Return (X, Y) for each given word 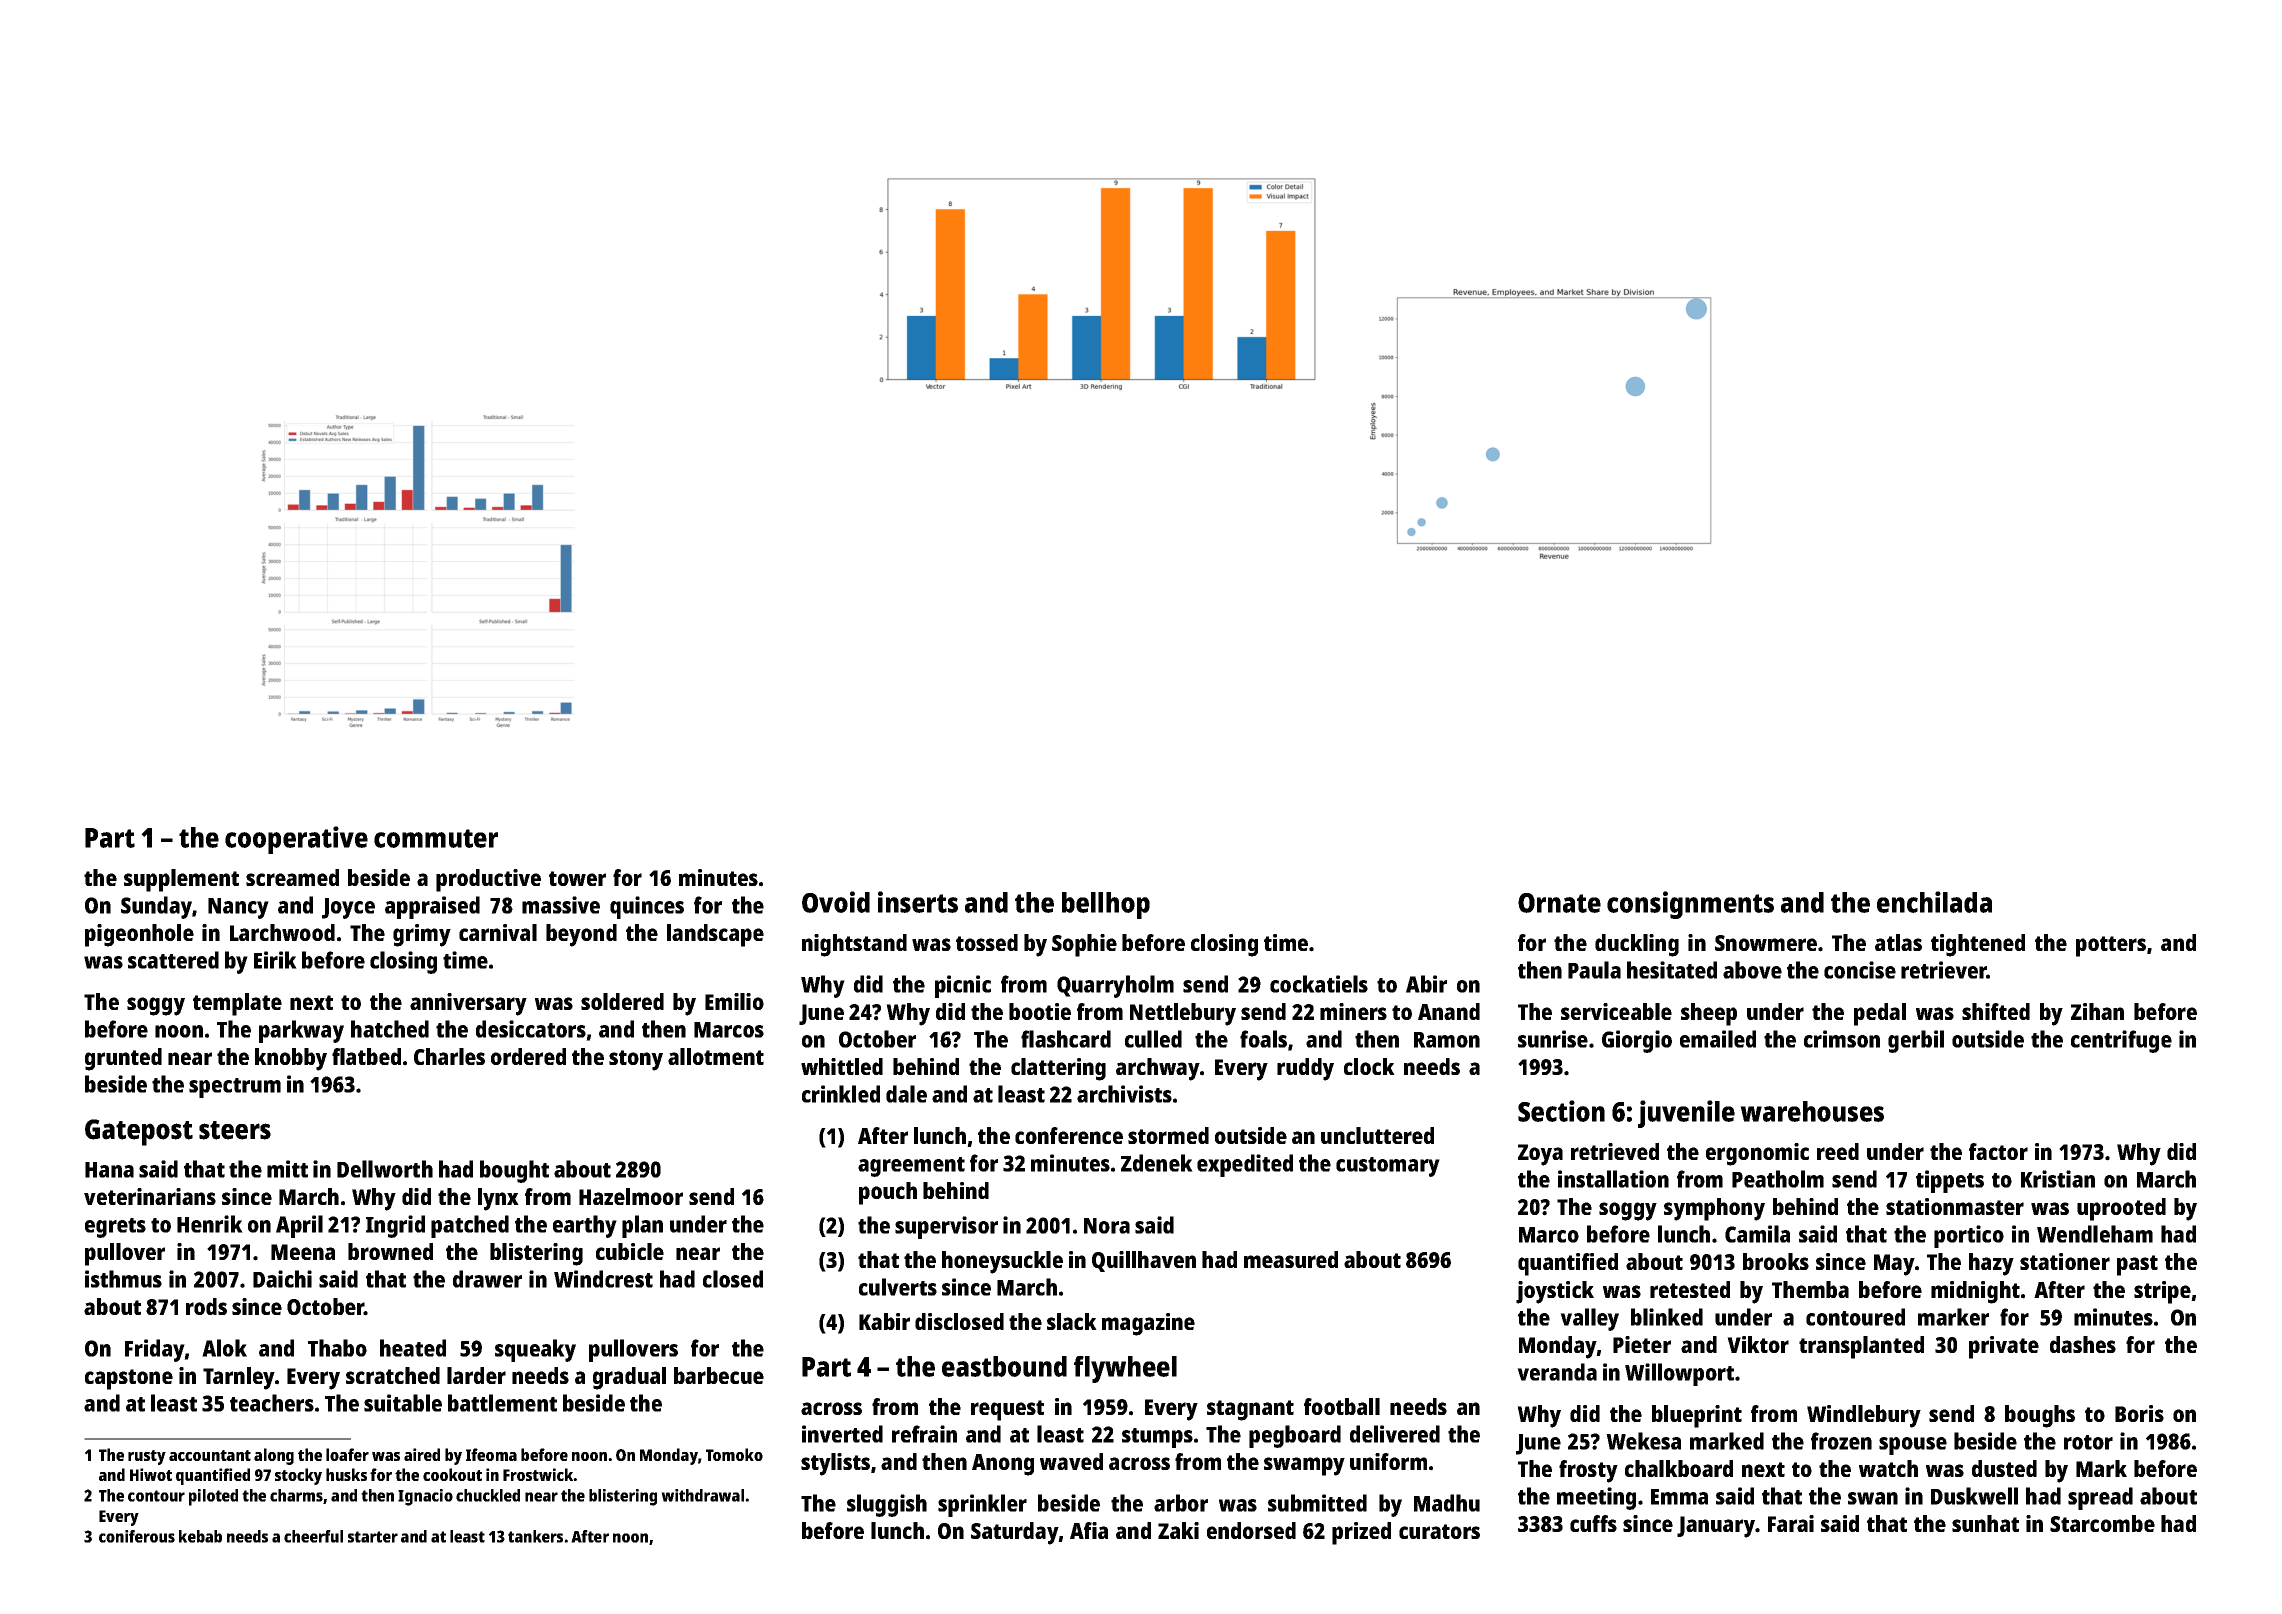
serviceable (1616, 1011)
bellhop (1106, 905)
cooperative (296, 840)
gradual (629, 1378)
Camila (1757, 1234)
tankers (535, 1536)
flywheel (1125, 1369)
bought (514, 1171)
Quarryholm (1115, 986)
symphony (1714, 1209)
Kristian (2058, 1179)
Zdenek (1157, 1163)
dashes (2083, 1344)
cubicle (630, 1251)
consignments (1690, 905)
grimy (422, 935)
